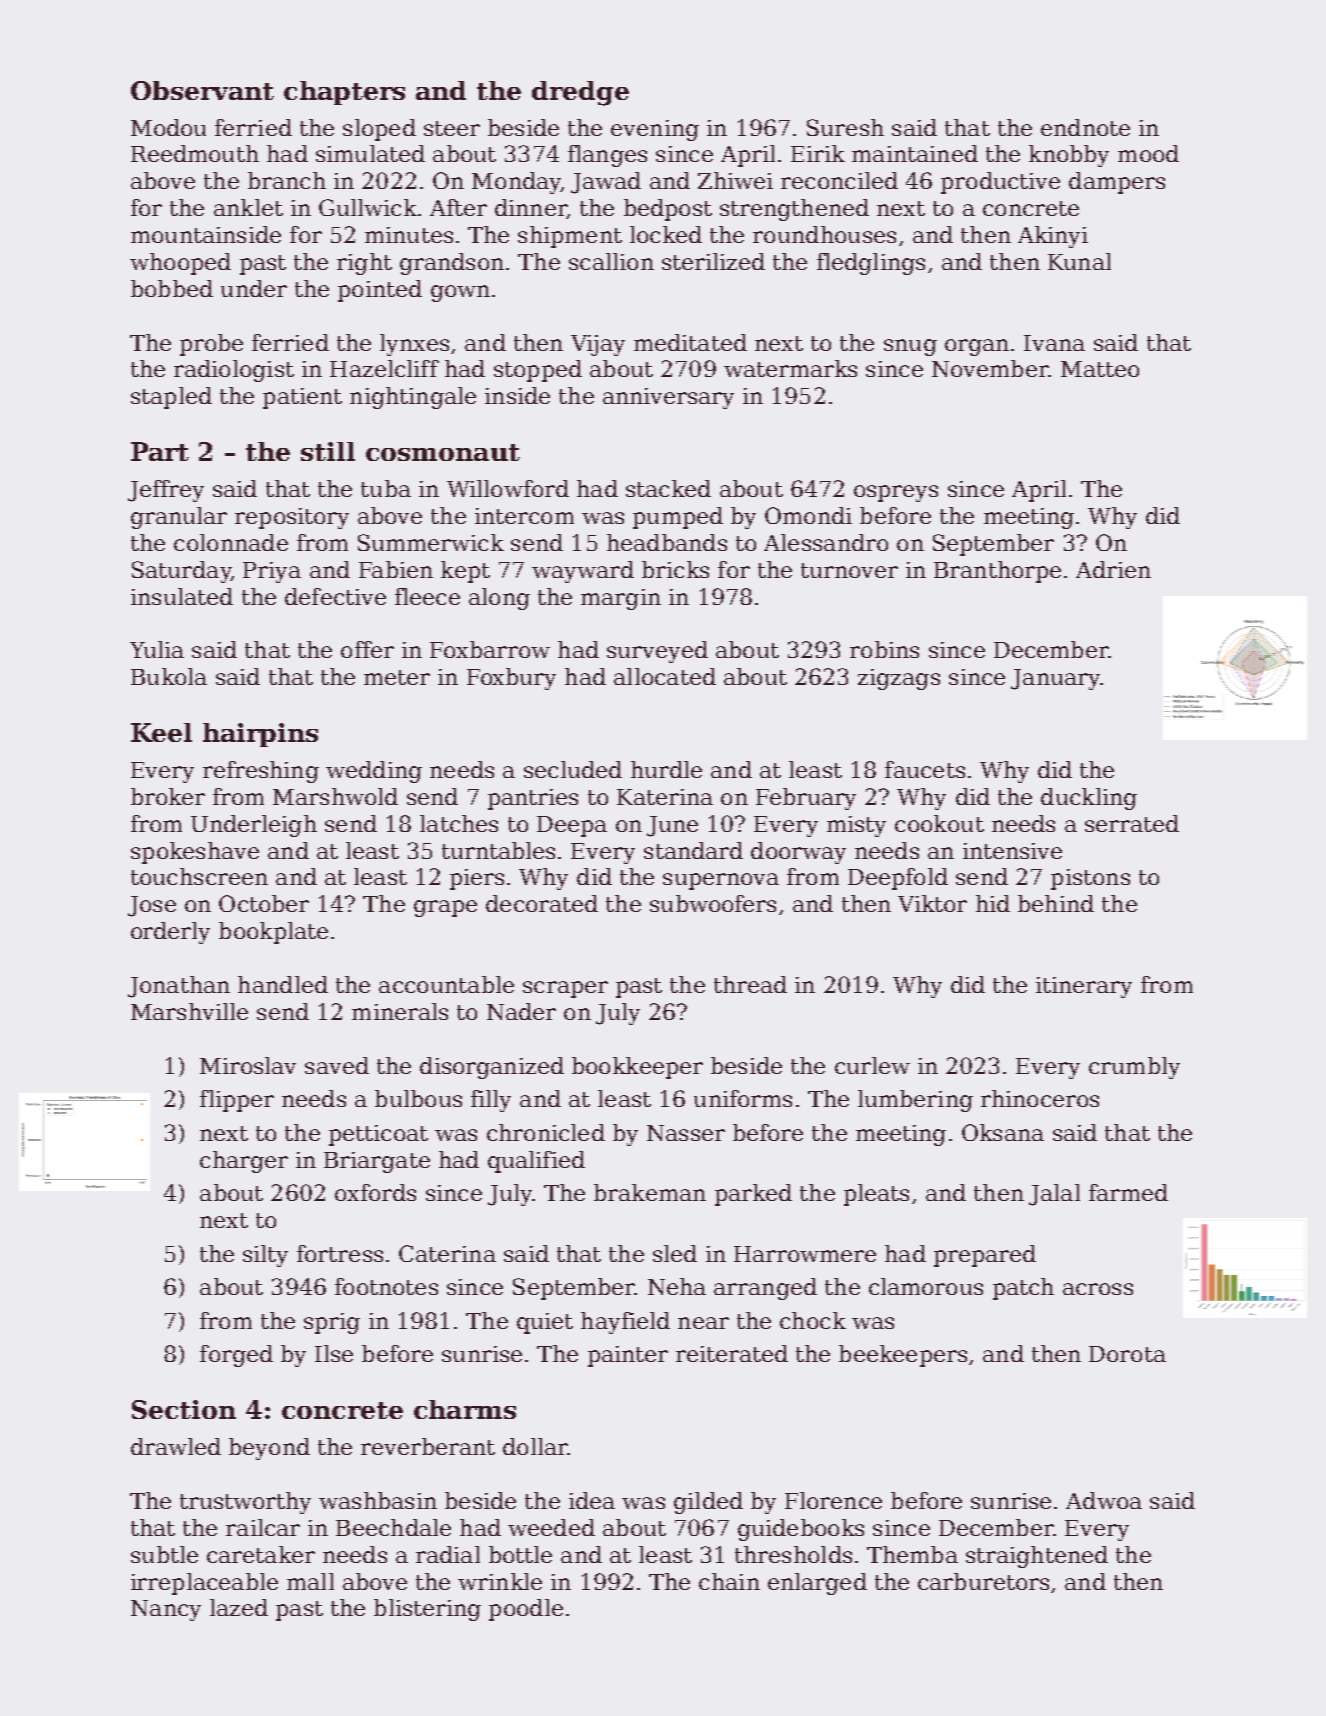 This screenshot has width=1326, height=1716. I want to click on qualified, so click(536, 1162).
